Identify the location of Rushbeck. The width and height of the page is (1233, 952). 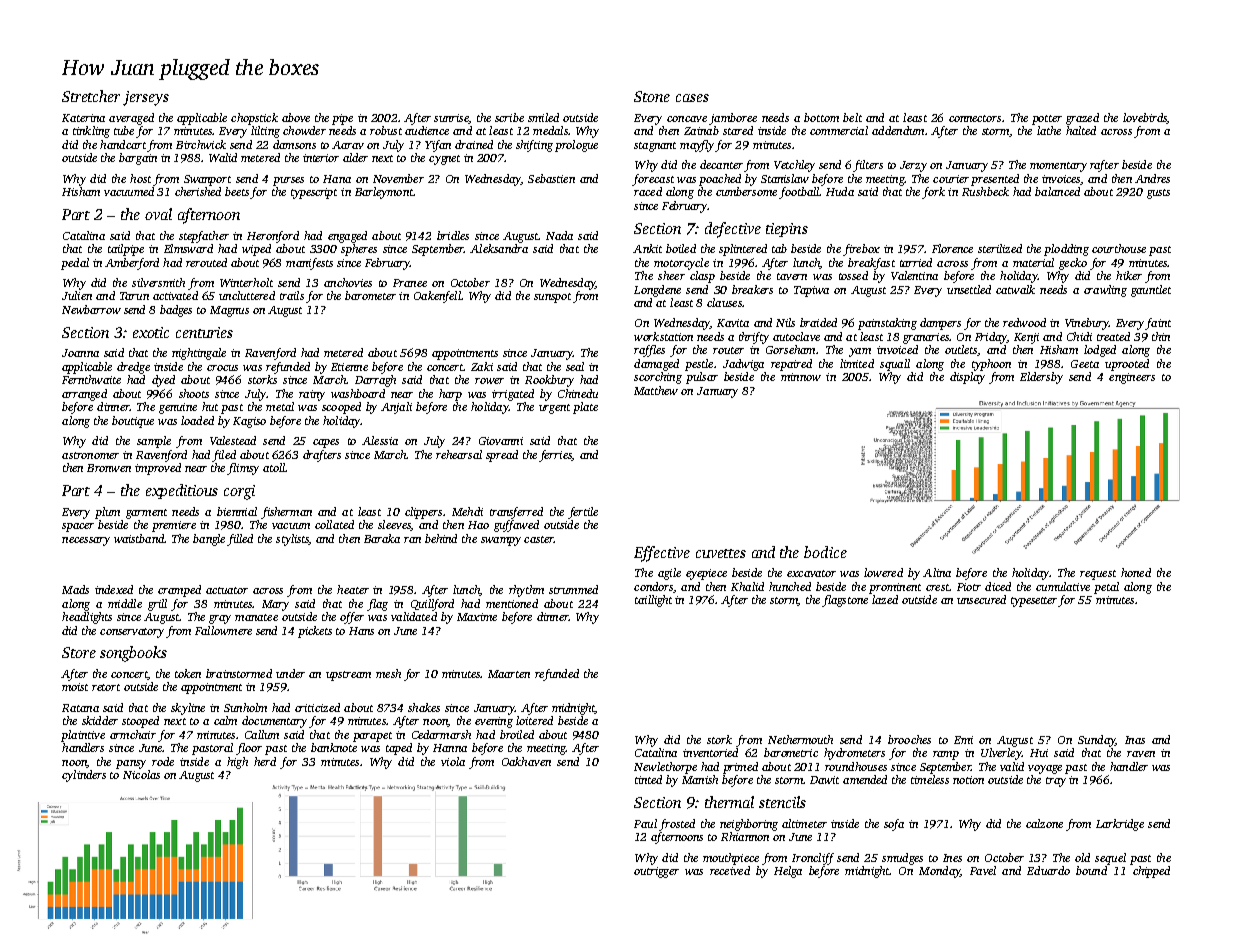
(985, 191).
